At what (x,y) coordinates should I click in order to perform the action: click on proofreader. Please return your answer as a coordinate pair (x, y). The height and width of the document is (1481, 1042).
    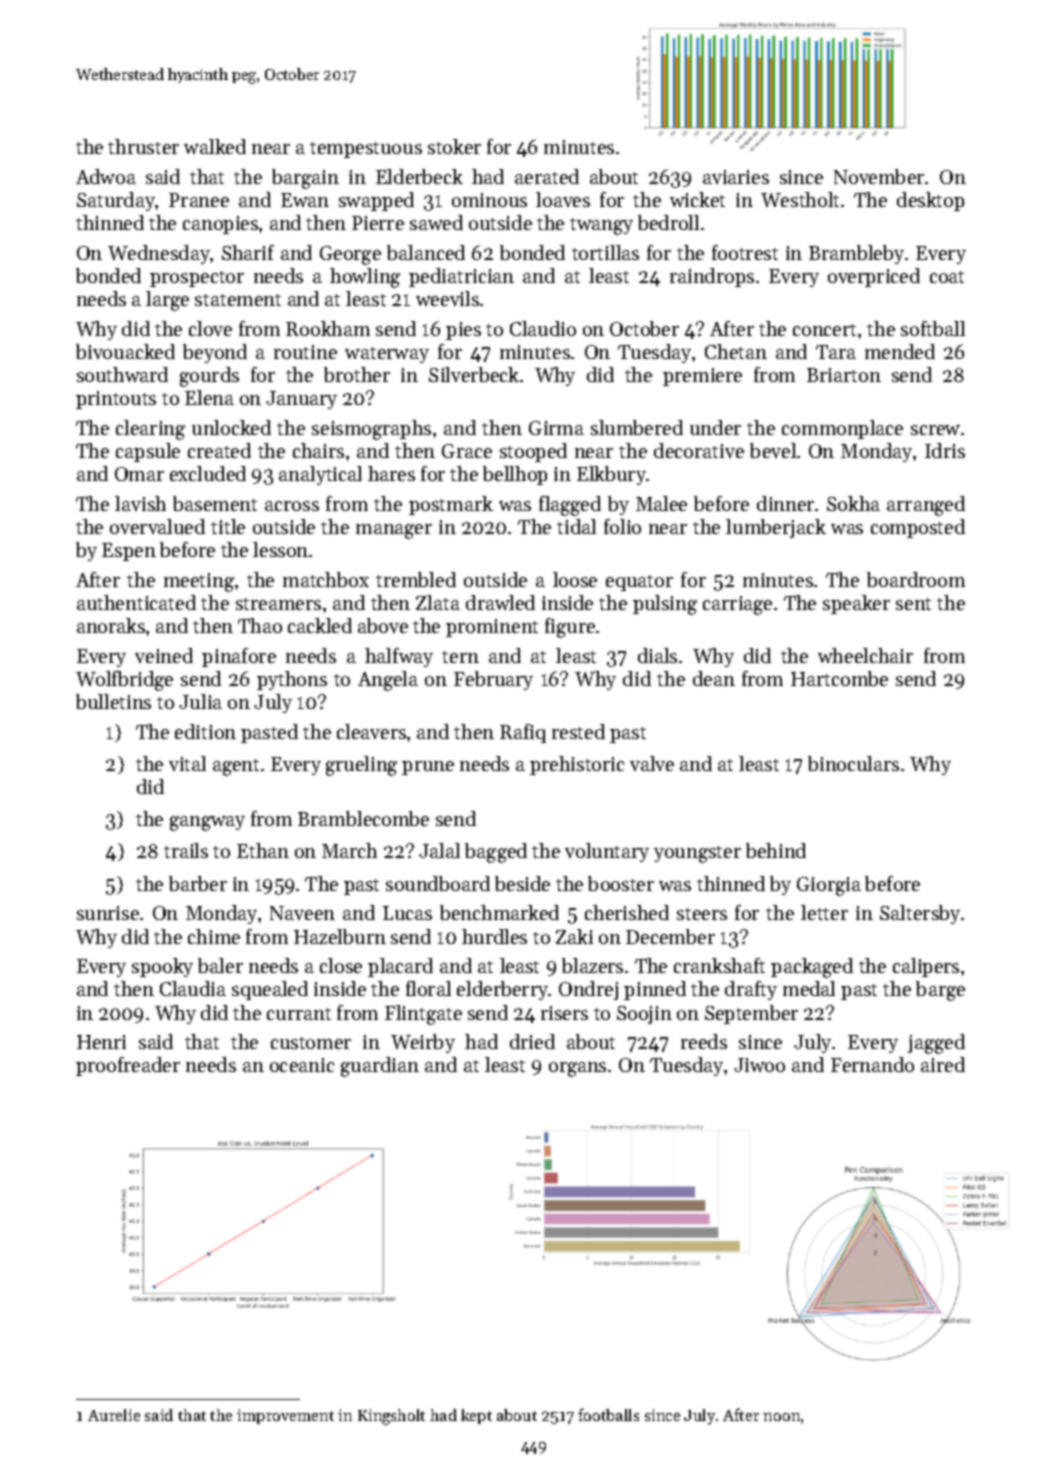
    Looking at the image, I should click on (128, 1066).
